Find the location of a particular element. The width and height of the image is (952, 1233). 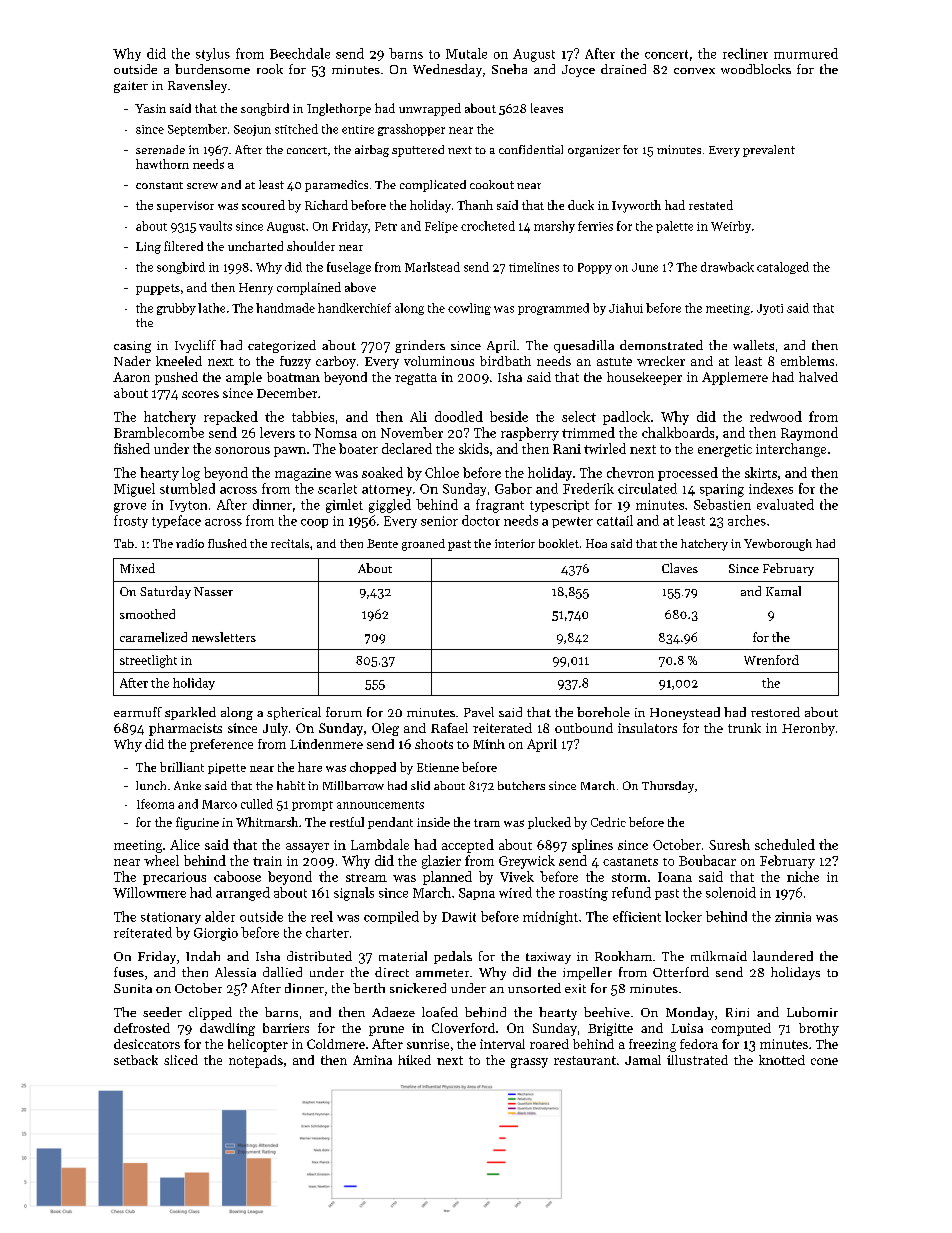

regatta is located at coordinates (416, 379).
